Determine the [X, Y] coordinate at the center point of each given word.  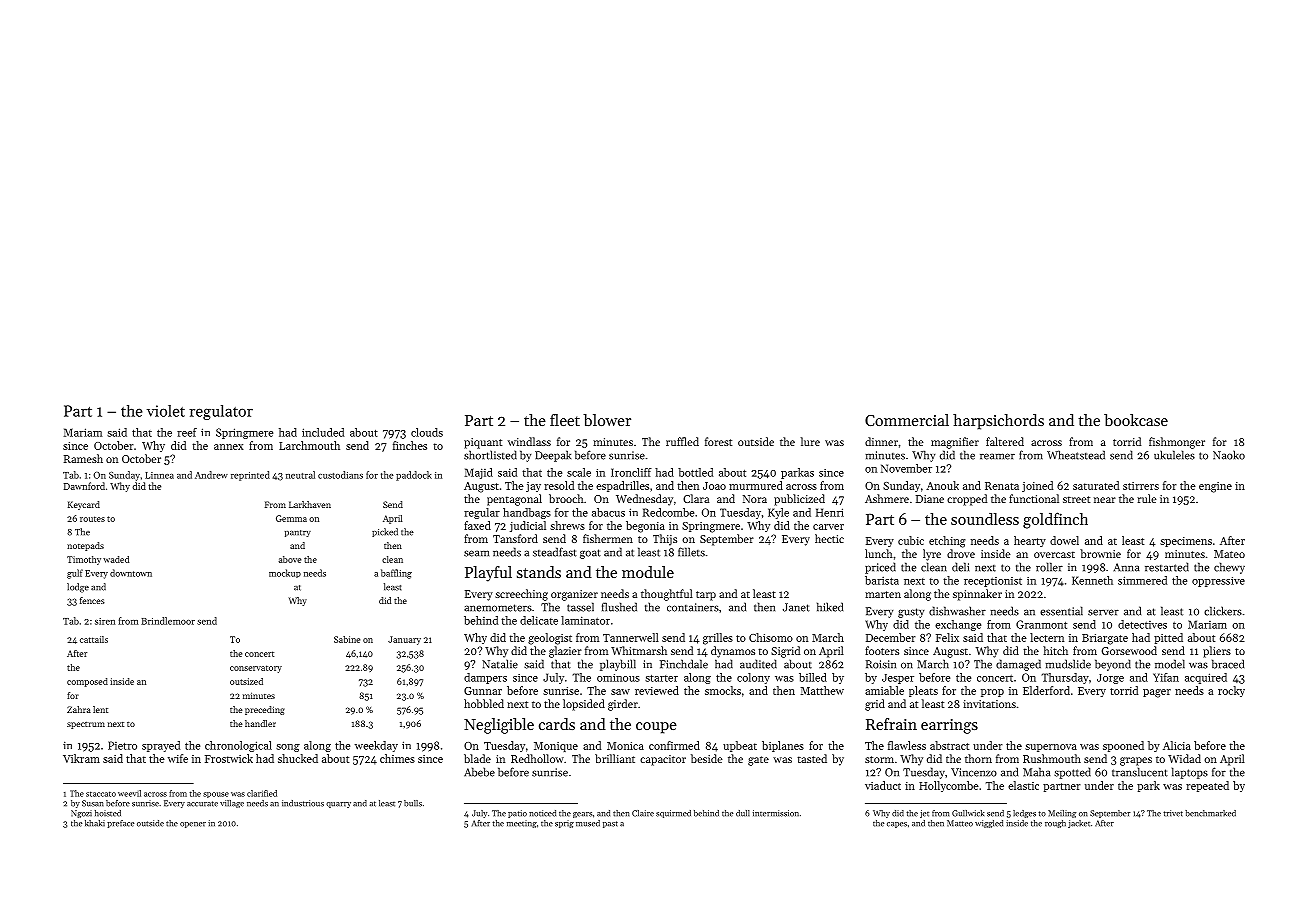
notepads [85, 546]
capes [897, 825]
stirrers [1141, 486]
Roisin [881, 664]
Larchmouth [309, 445]
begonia [645, 527]
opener [193, 825]
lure [810, 441]
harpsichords [998, 422]
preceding [265, 710]
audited [758, 664]
